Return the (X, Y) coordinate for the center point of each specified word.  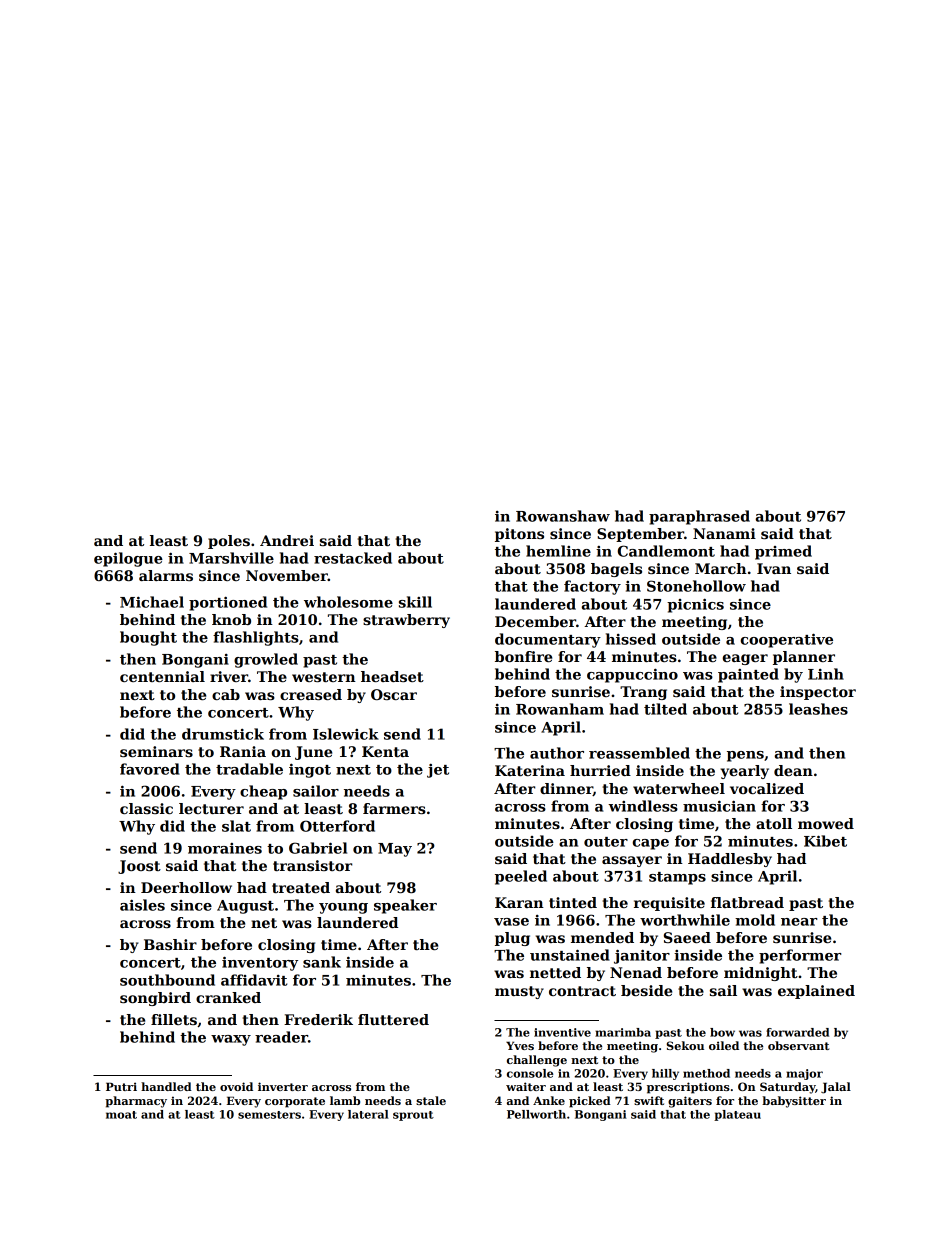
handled (166, 1086)
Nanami (724, 533)
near (799, 922)
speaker (405, 906)
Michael (152, 602)
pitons (519, 535)
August (245, 907)
